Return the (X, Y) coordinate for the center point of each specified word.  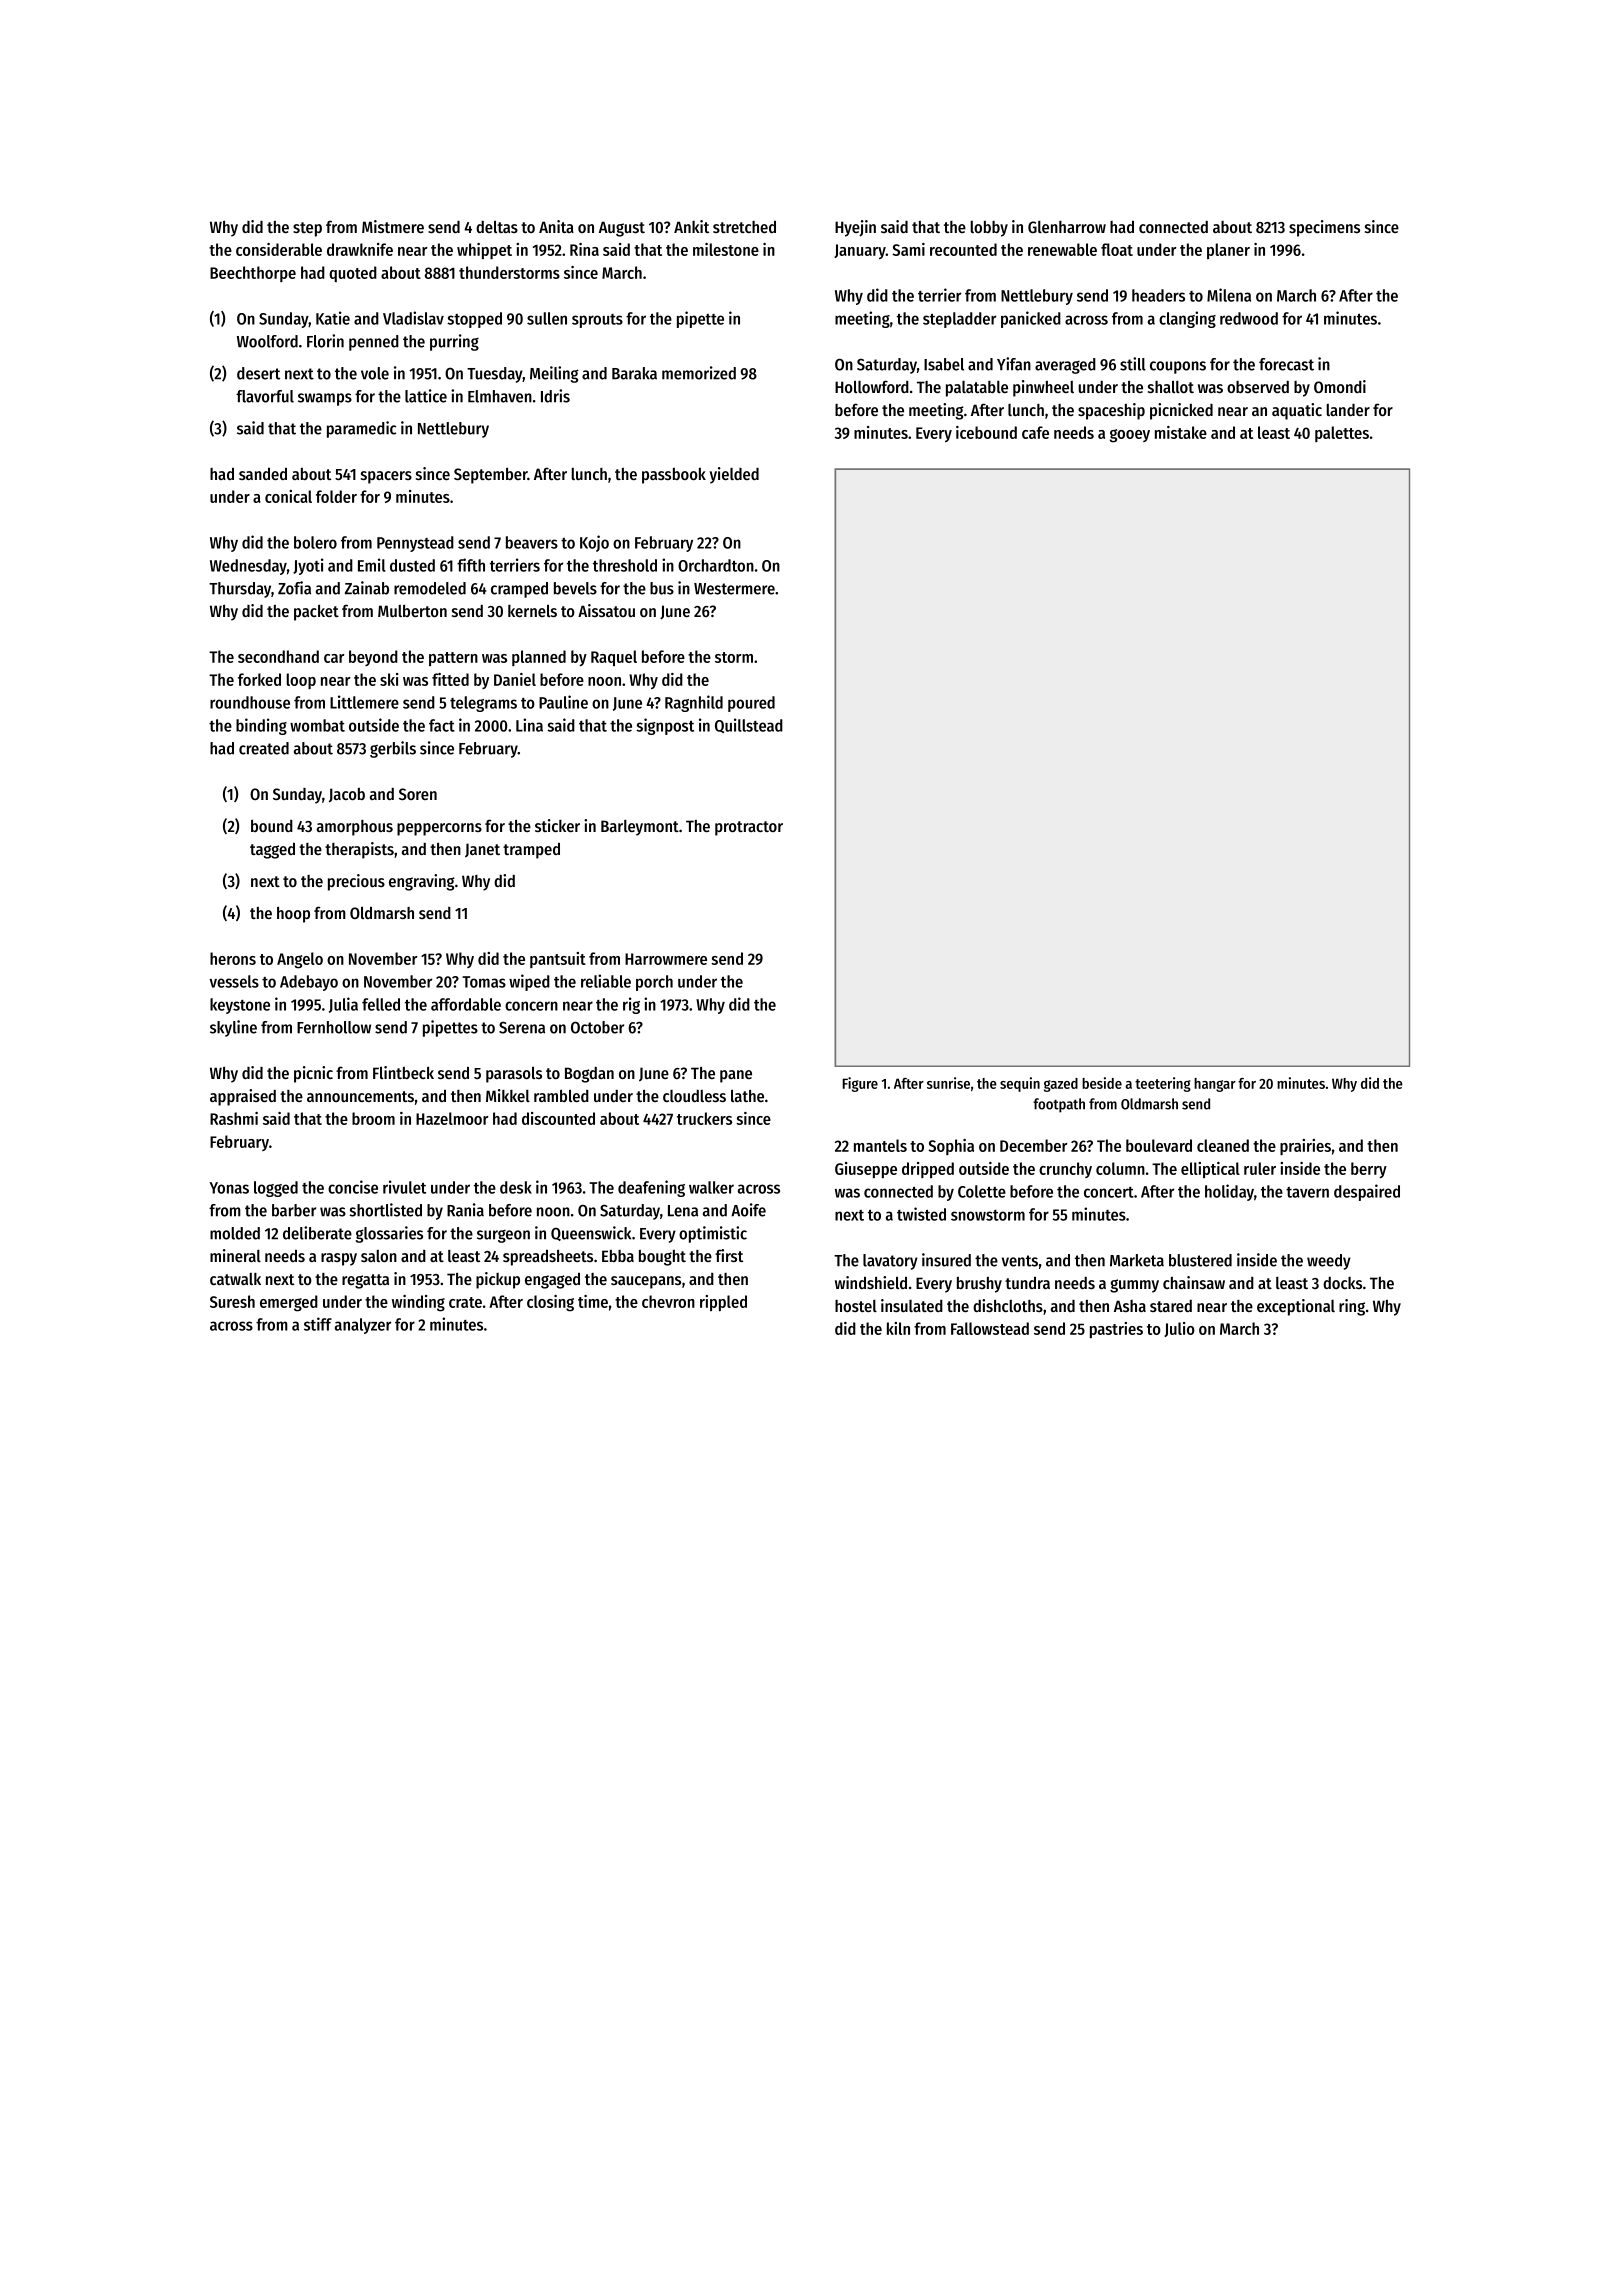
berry (1369, 1170)
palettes (1342, 434)
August (622, 229)
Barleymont (640, 828)
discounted (558, 1118)
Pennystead (415, 544)
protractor (749, 828)
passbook (674, 476)
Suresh (232, 1301)
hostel (856, 1306)
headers (1158, 295)
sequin (1020, 1084)
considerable (279, 249)
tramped (531, 850)
